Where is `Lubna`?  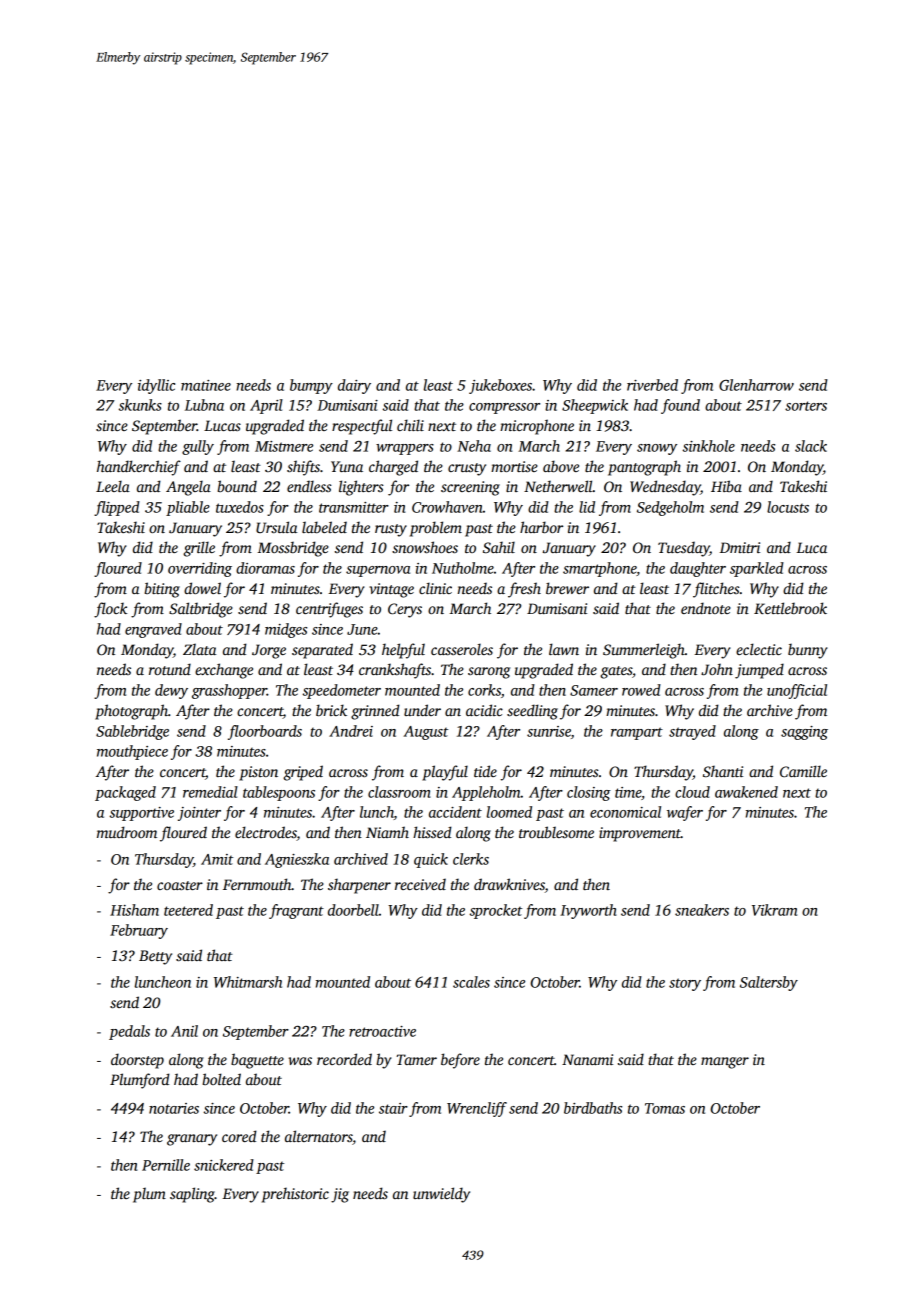
Lubna is located at coordinates (204, 405).
